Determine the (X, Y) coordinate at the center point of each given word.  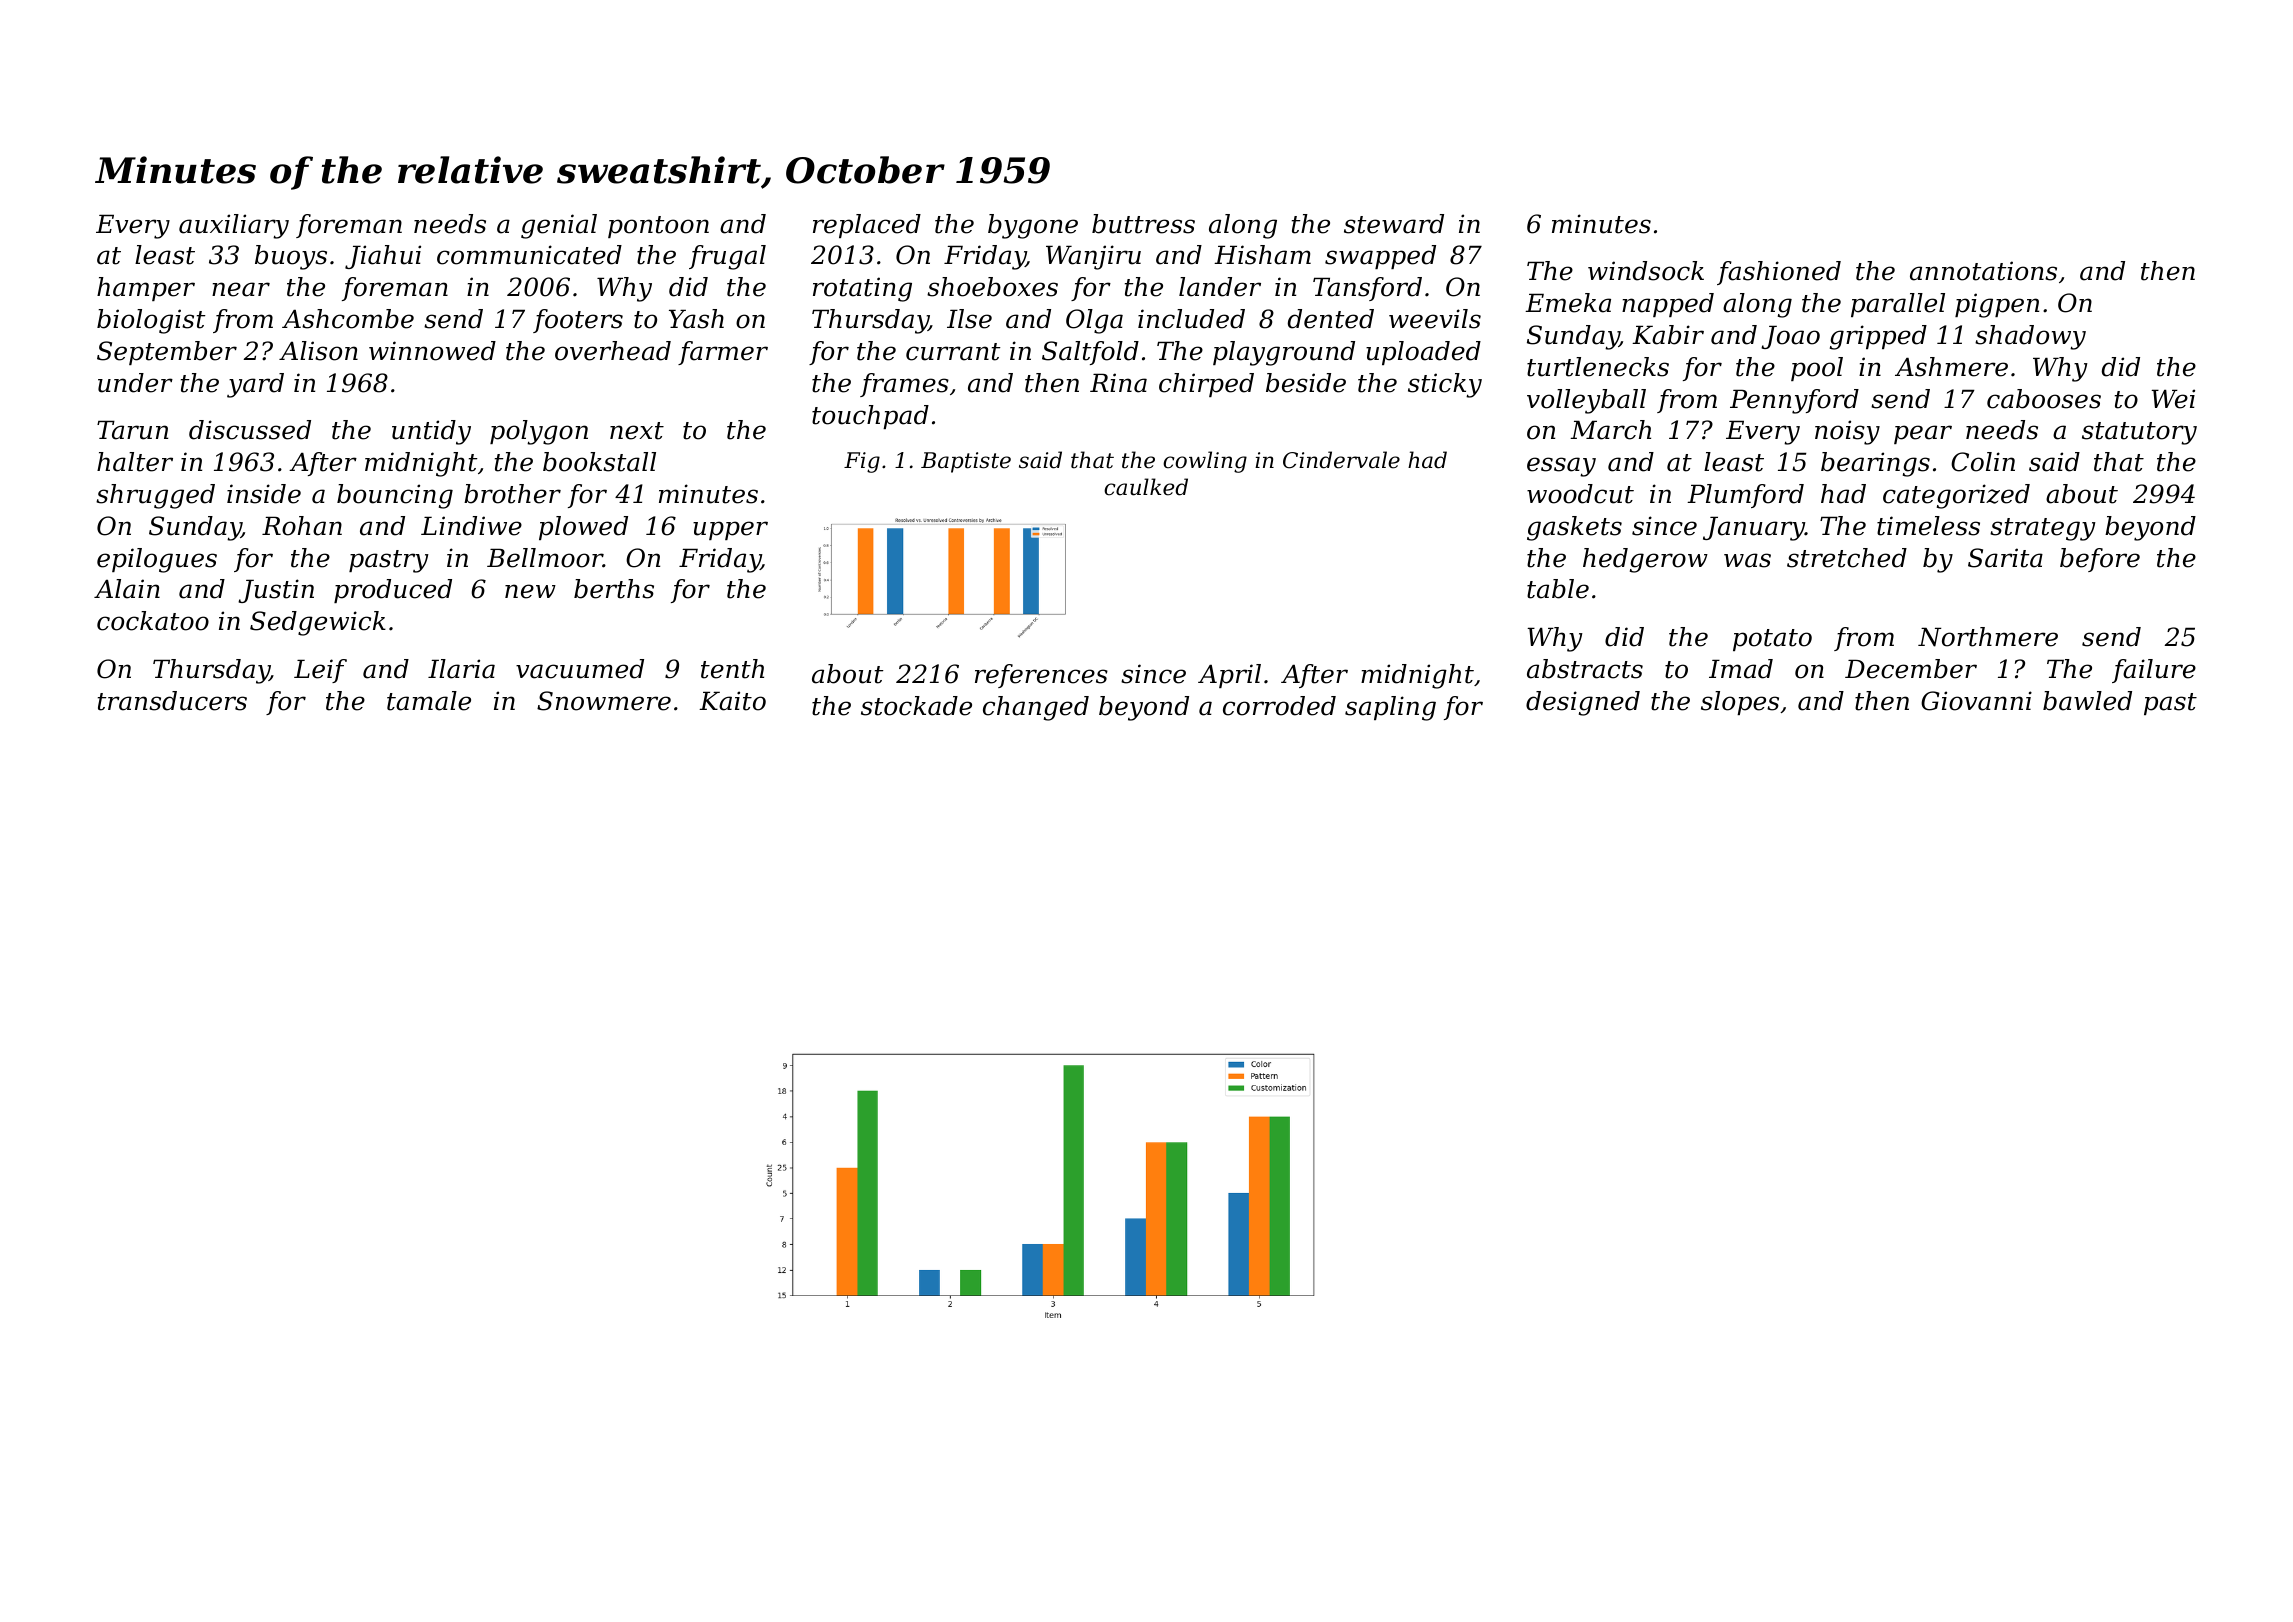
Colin (1983, 462)
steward (1394, 224)
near (241, 289)
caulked (1146, 487)
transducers (172, 701)
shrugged (155, 496)
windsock (1646, 271)
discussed (250, 430)
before (2100, 560)
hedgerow (1645, 560)
